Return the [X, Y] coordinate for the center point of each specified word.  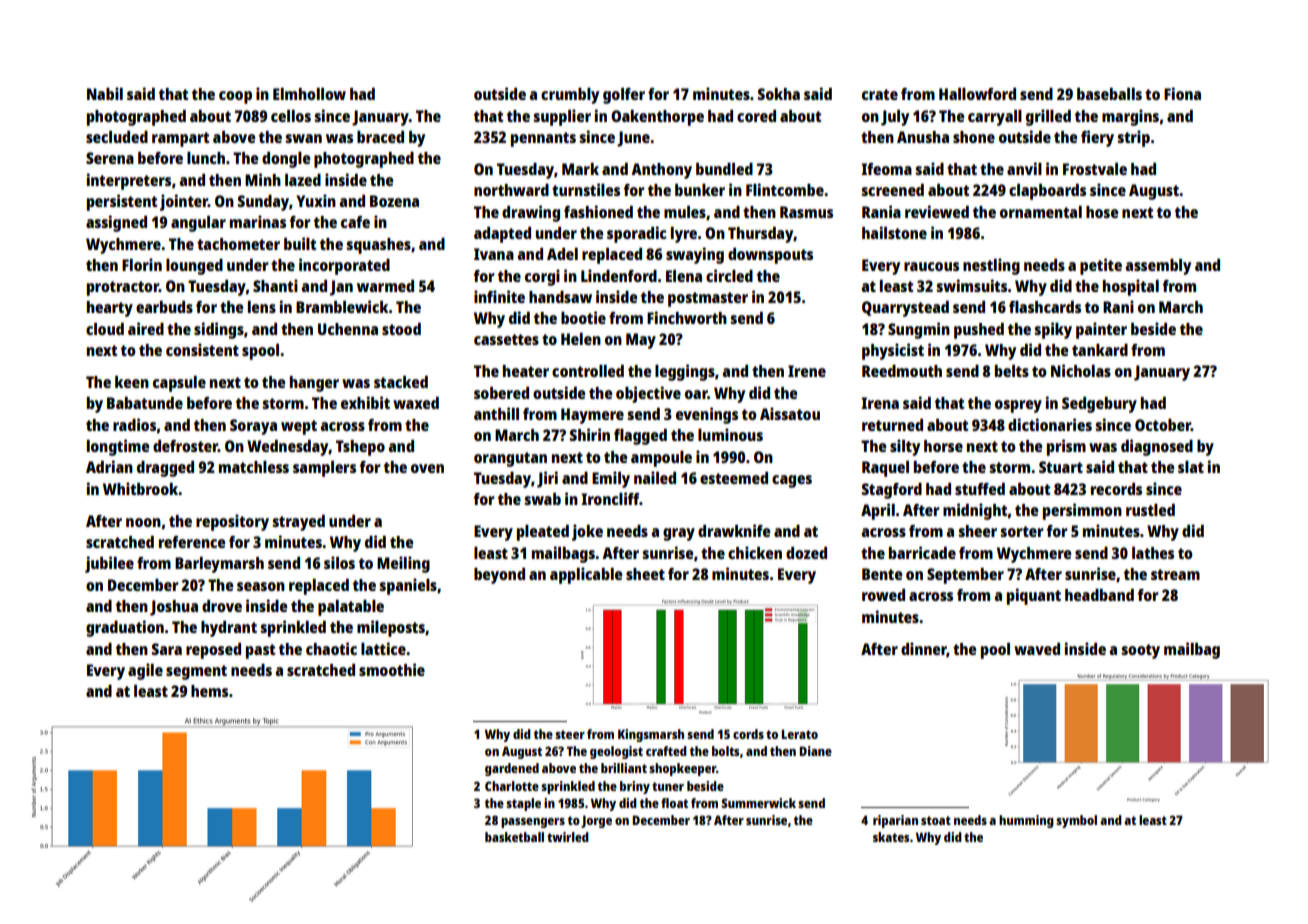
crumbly [570, 96]
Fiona [1182, 93]
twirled [568, 837]
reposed [213, 651]
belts [1012, 371]
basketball [514, 837]
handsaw [560, 297]
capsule [179, 384]
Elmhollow [309, 94]
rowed [883, 595]
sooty [1140, 651]
